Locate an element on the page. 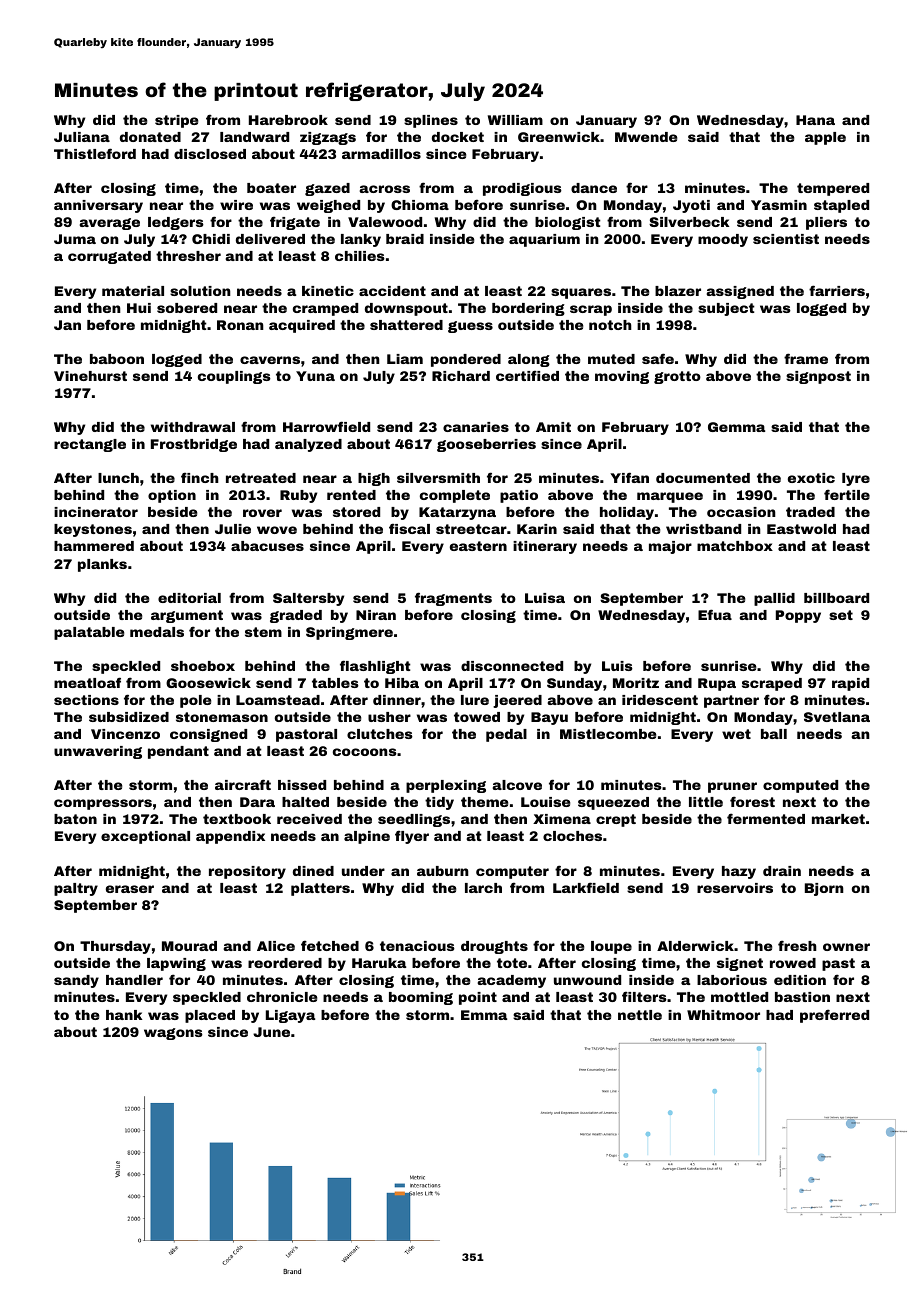 Image resolution: width=924 pixels, height=1308 pixels. Harebrook is located at coordinates (288, 120).
